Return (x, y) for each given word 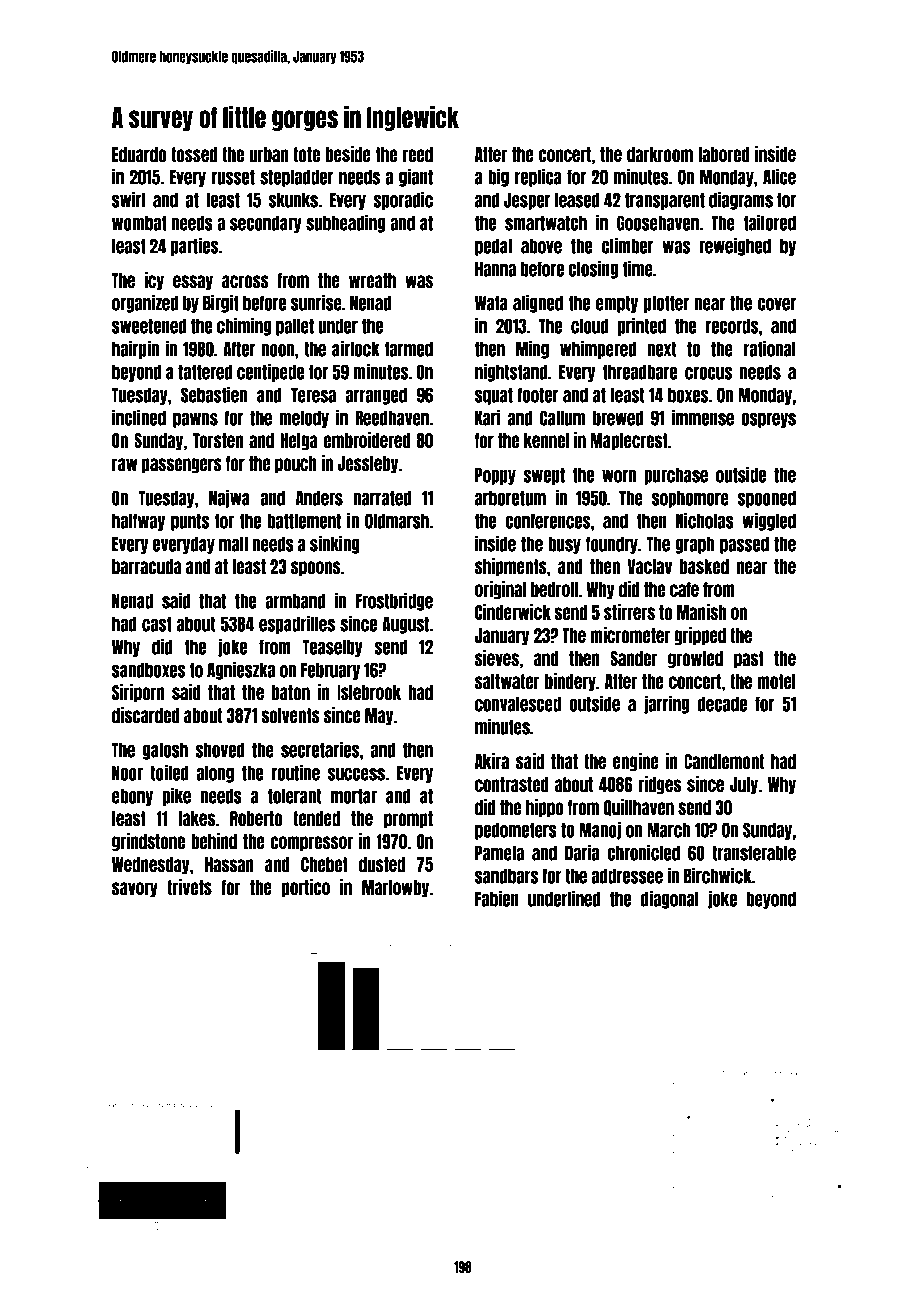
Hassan (229, 864)
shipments (511, 567)
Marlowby (395, 888)
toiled (169, 772)
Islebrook (369, 692)
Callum (562, 418)
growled (695, 659)
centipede (271, 372)
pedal (493, 247)
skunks (293, 200)
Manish (701, 612)
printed (642, 326)
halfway (138, 522)
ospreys (768, 420)
